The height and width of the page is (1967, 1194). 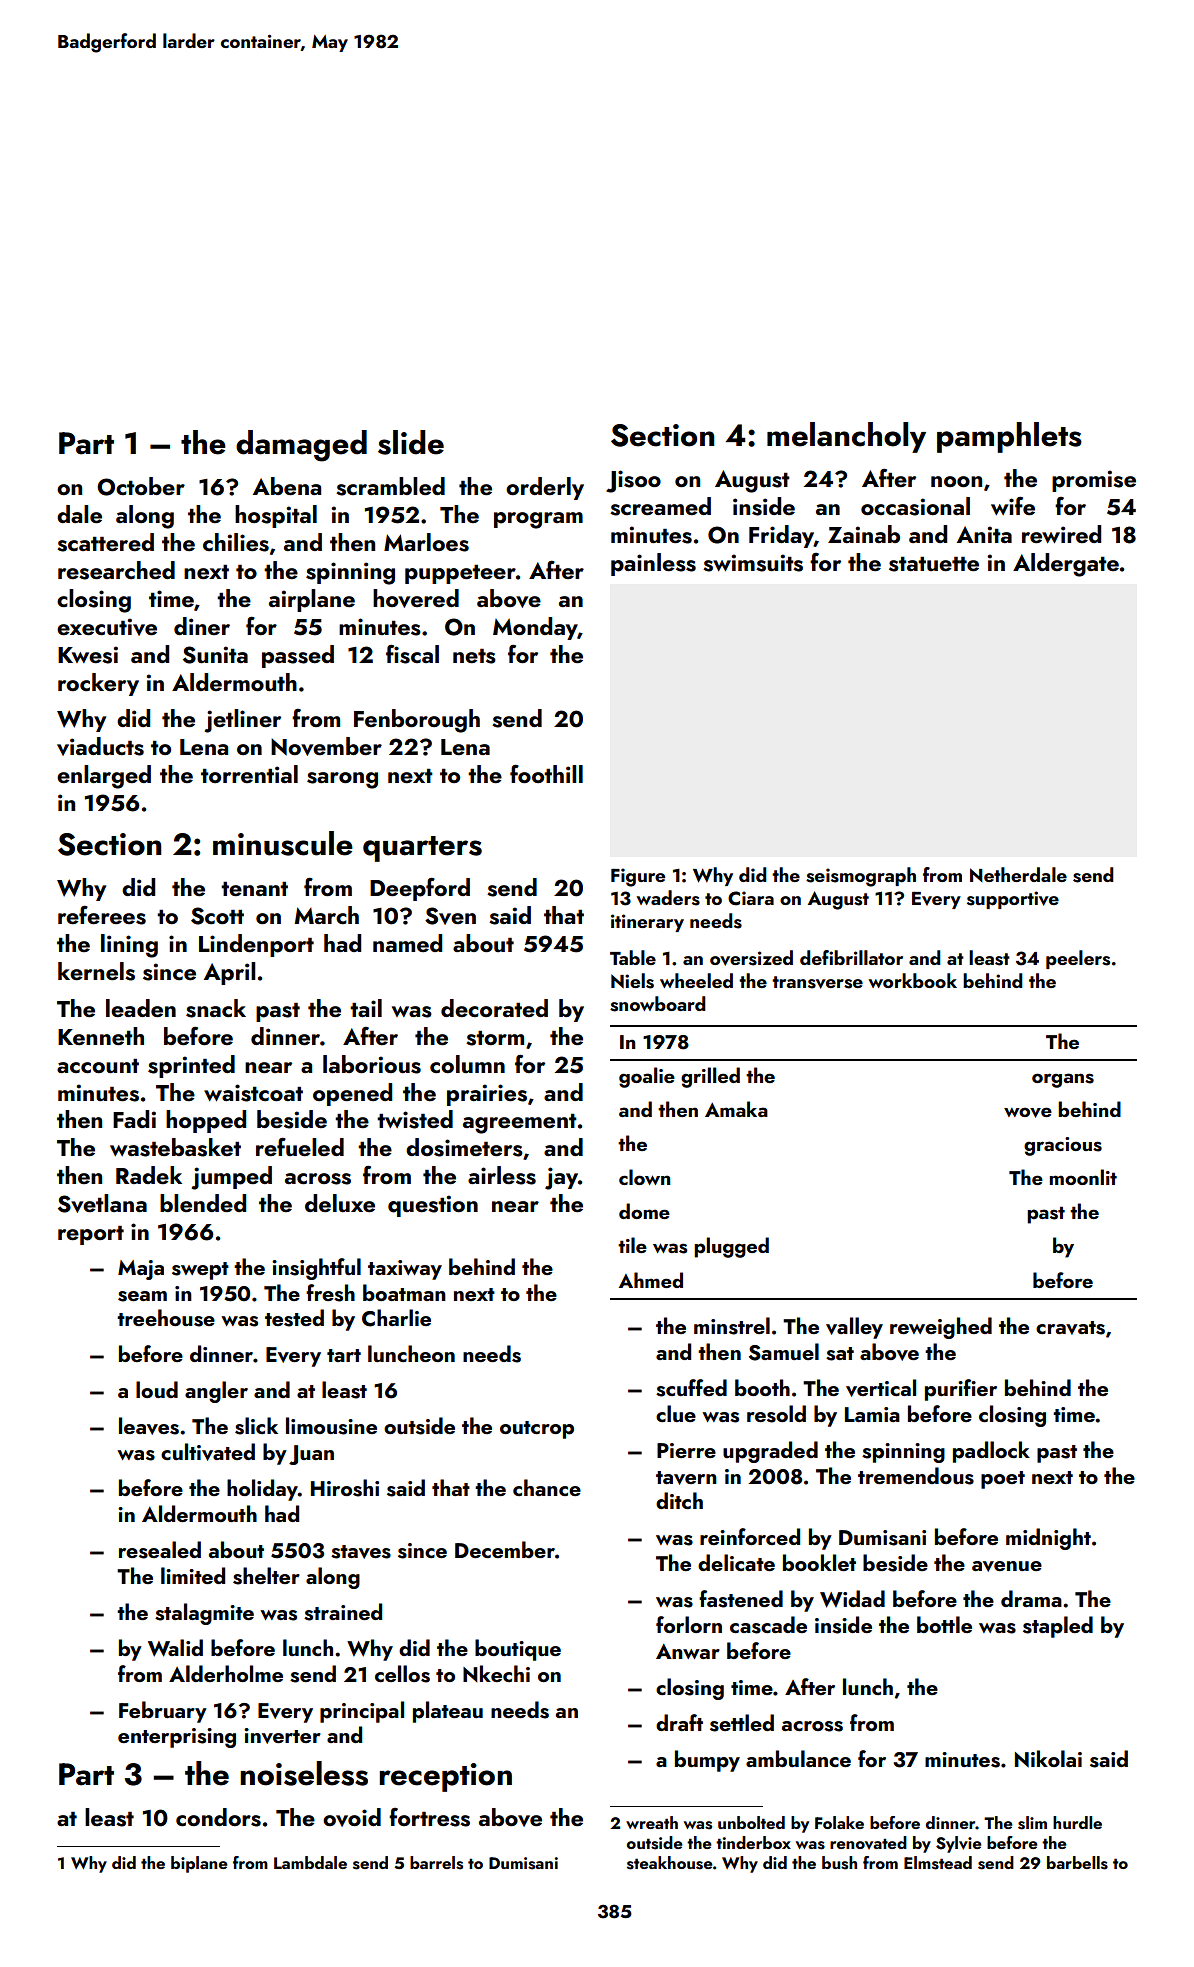 What do you see at coordinates (546, 773) in the page?
I see `foothill` at bounding box center [546, 773].
